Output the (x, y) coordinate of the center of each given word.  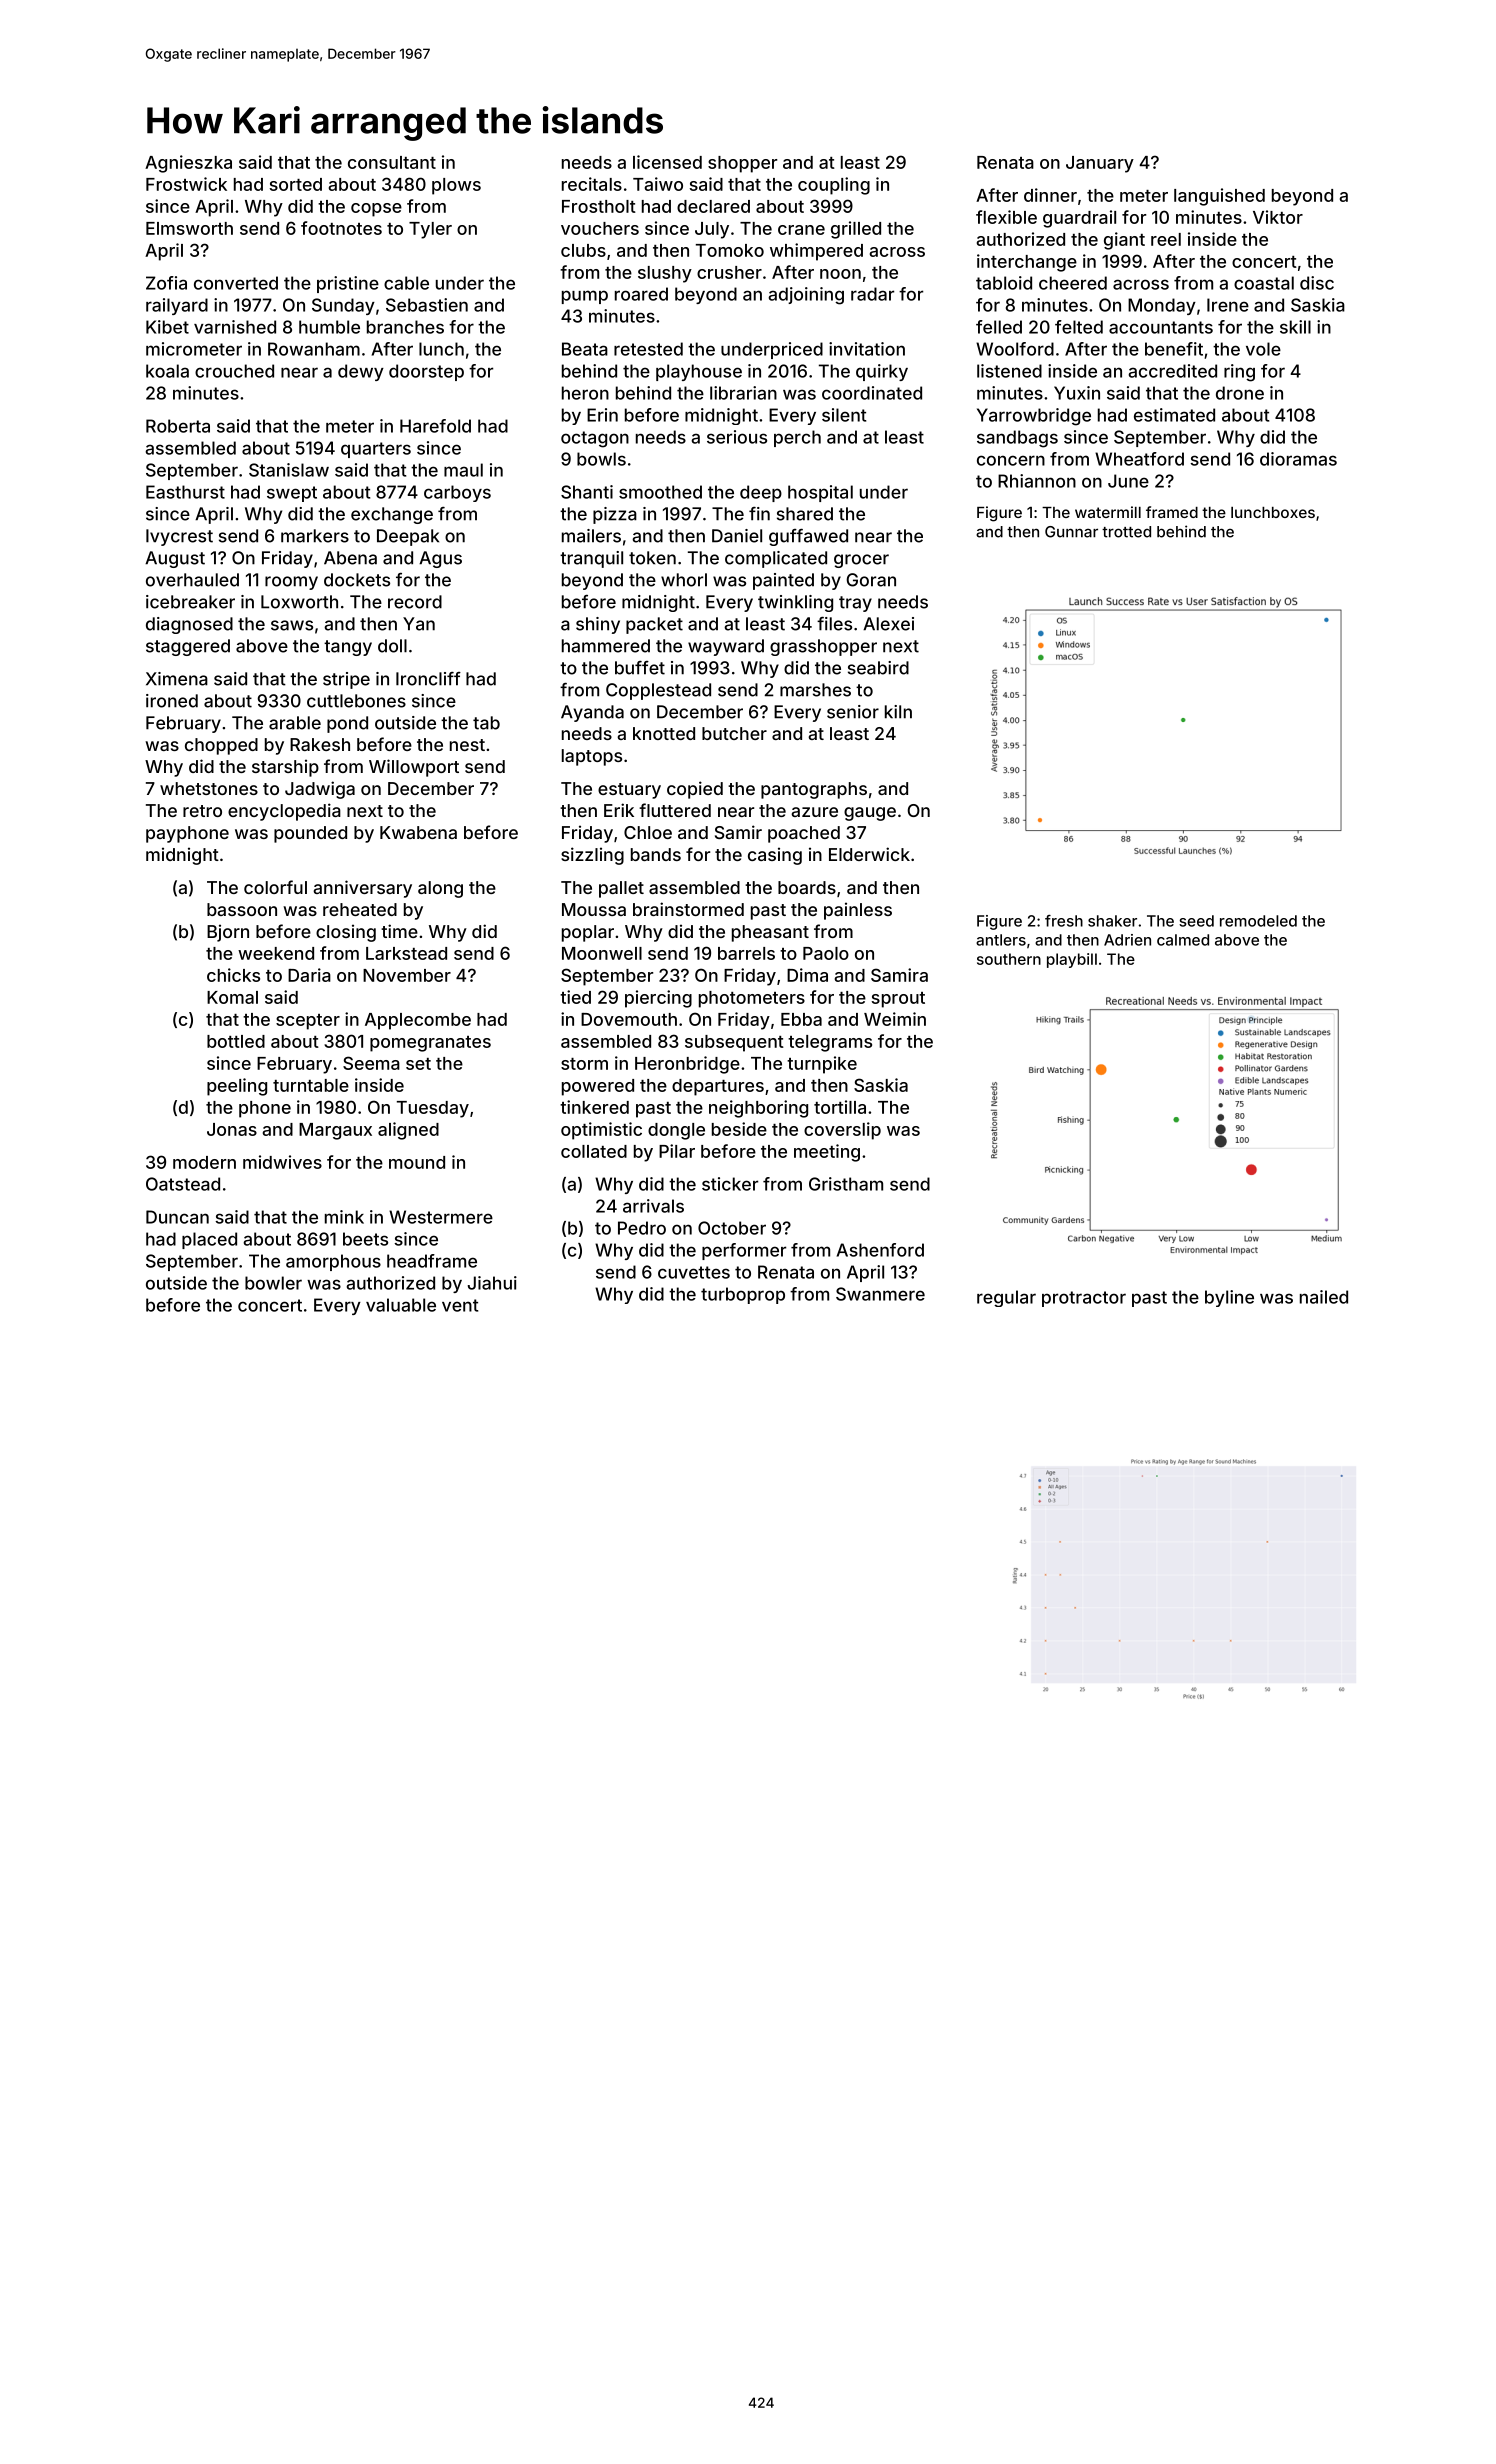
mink (344, 1217)
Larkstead (406, 953)
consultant (392, 162)
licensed (667, 162)
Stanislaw (289, 470)
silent (844, 415)
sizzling (592, 856)
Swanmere (880, 1294)
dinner (1050, 195)
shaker (1112, 921)
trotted (1126, 532)
